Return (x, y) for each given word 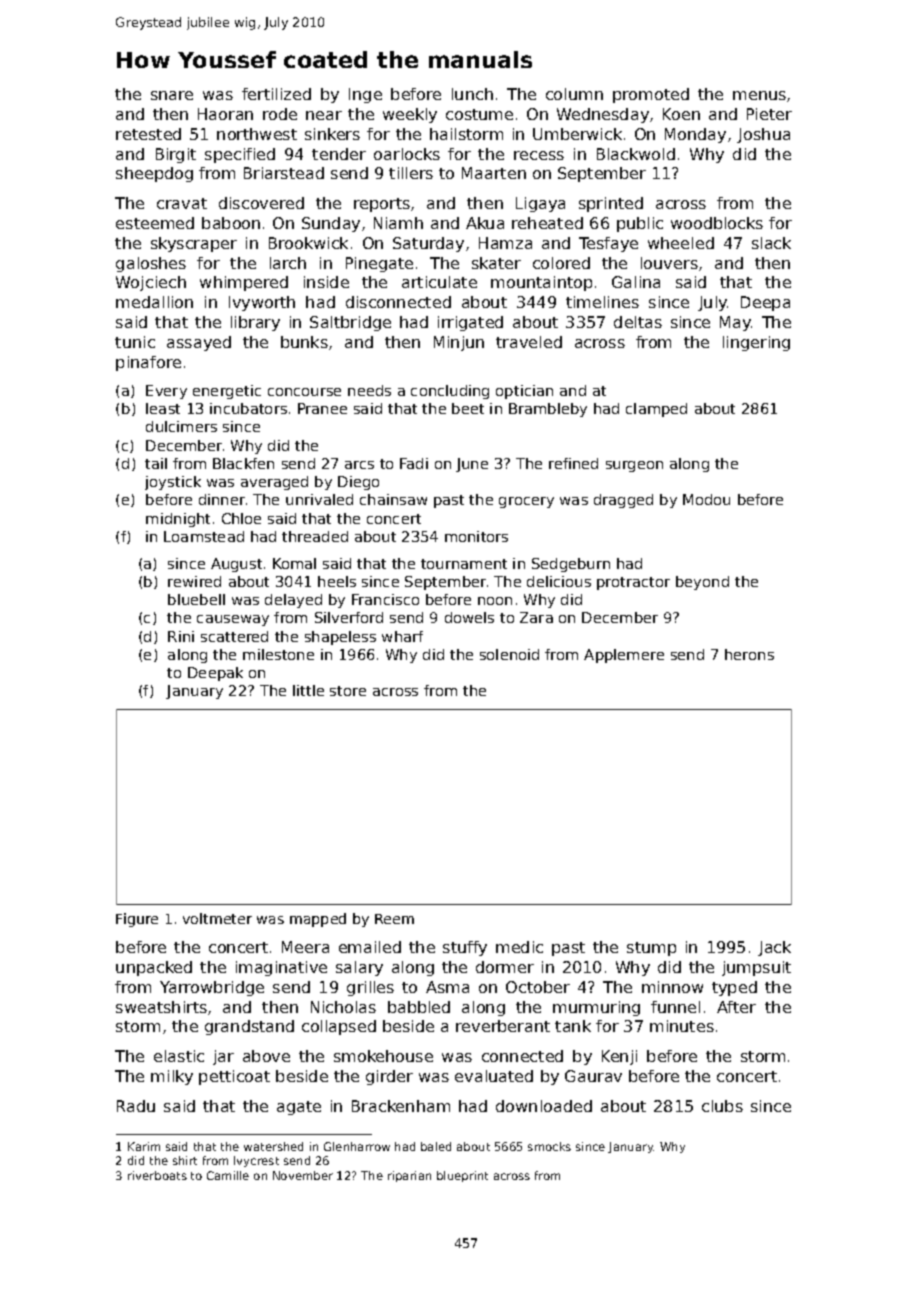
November (303, 1175)
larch (288, 263)
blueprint (462, 1176)
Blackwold (636, 154)
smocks (549, 1146)
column (574, 94)
